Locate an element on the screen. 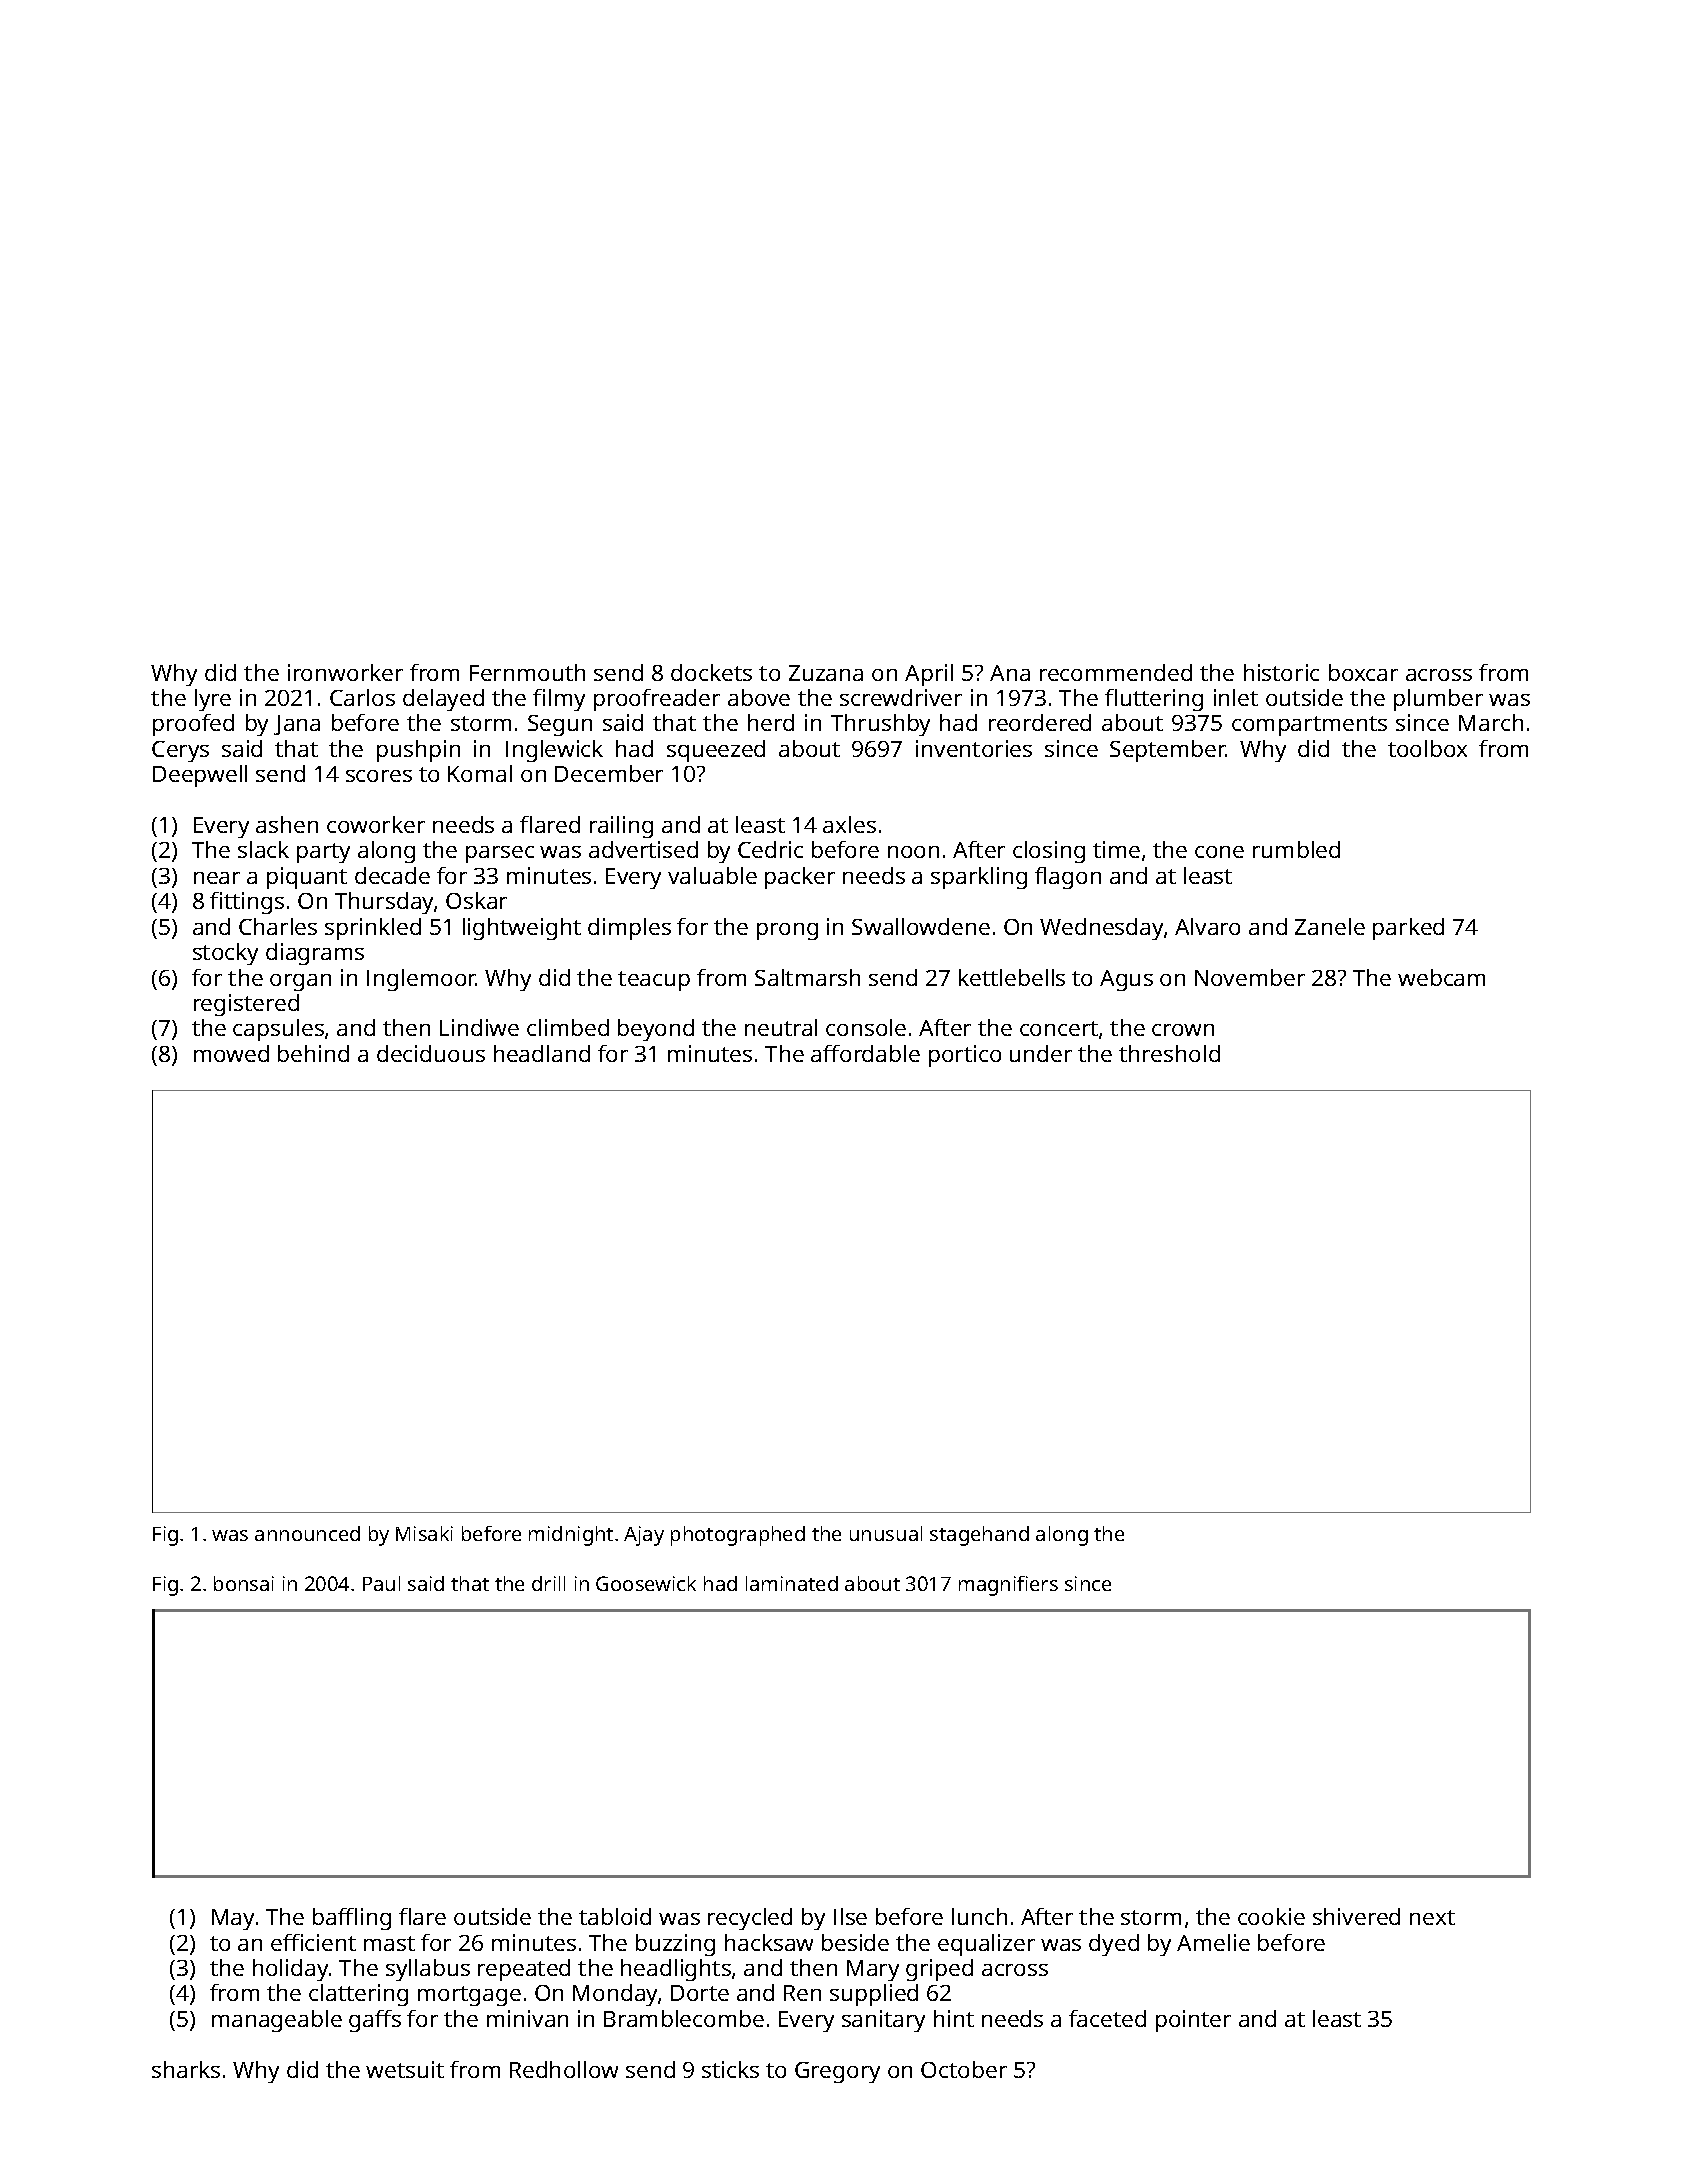  recommended is located at coordinates (1116, 672).
